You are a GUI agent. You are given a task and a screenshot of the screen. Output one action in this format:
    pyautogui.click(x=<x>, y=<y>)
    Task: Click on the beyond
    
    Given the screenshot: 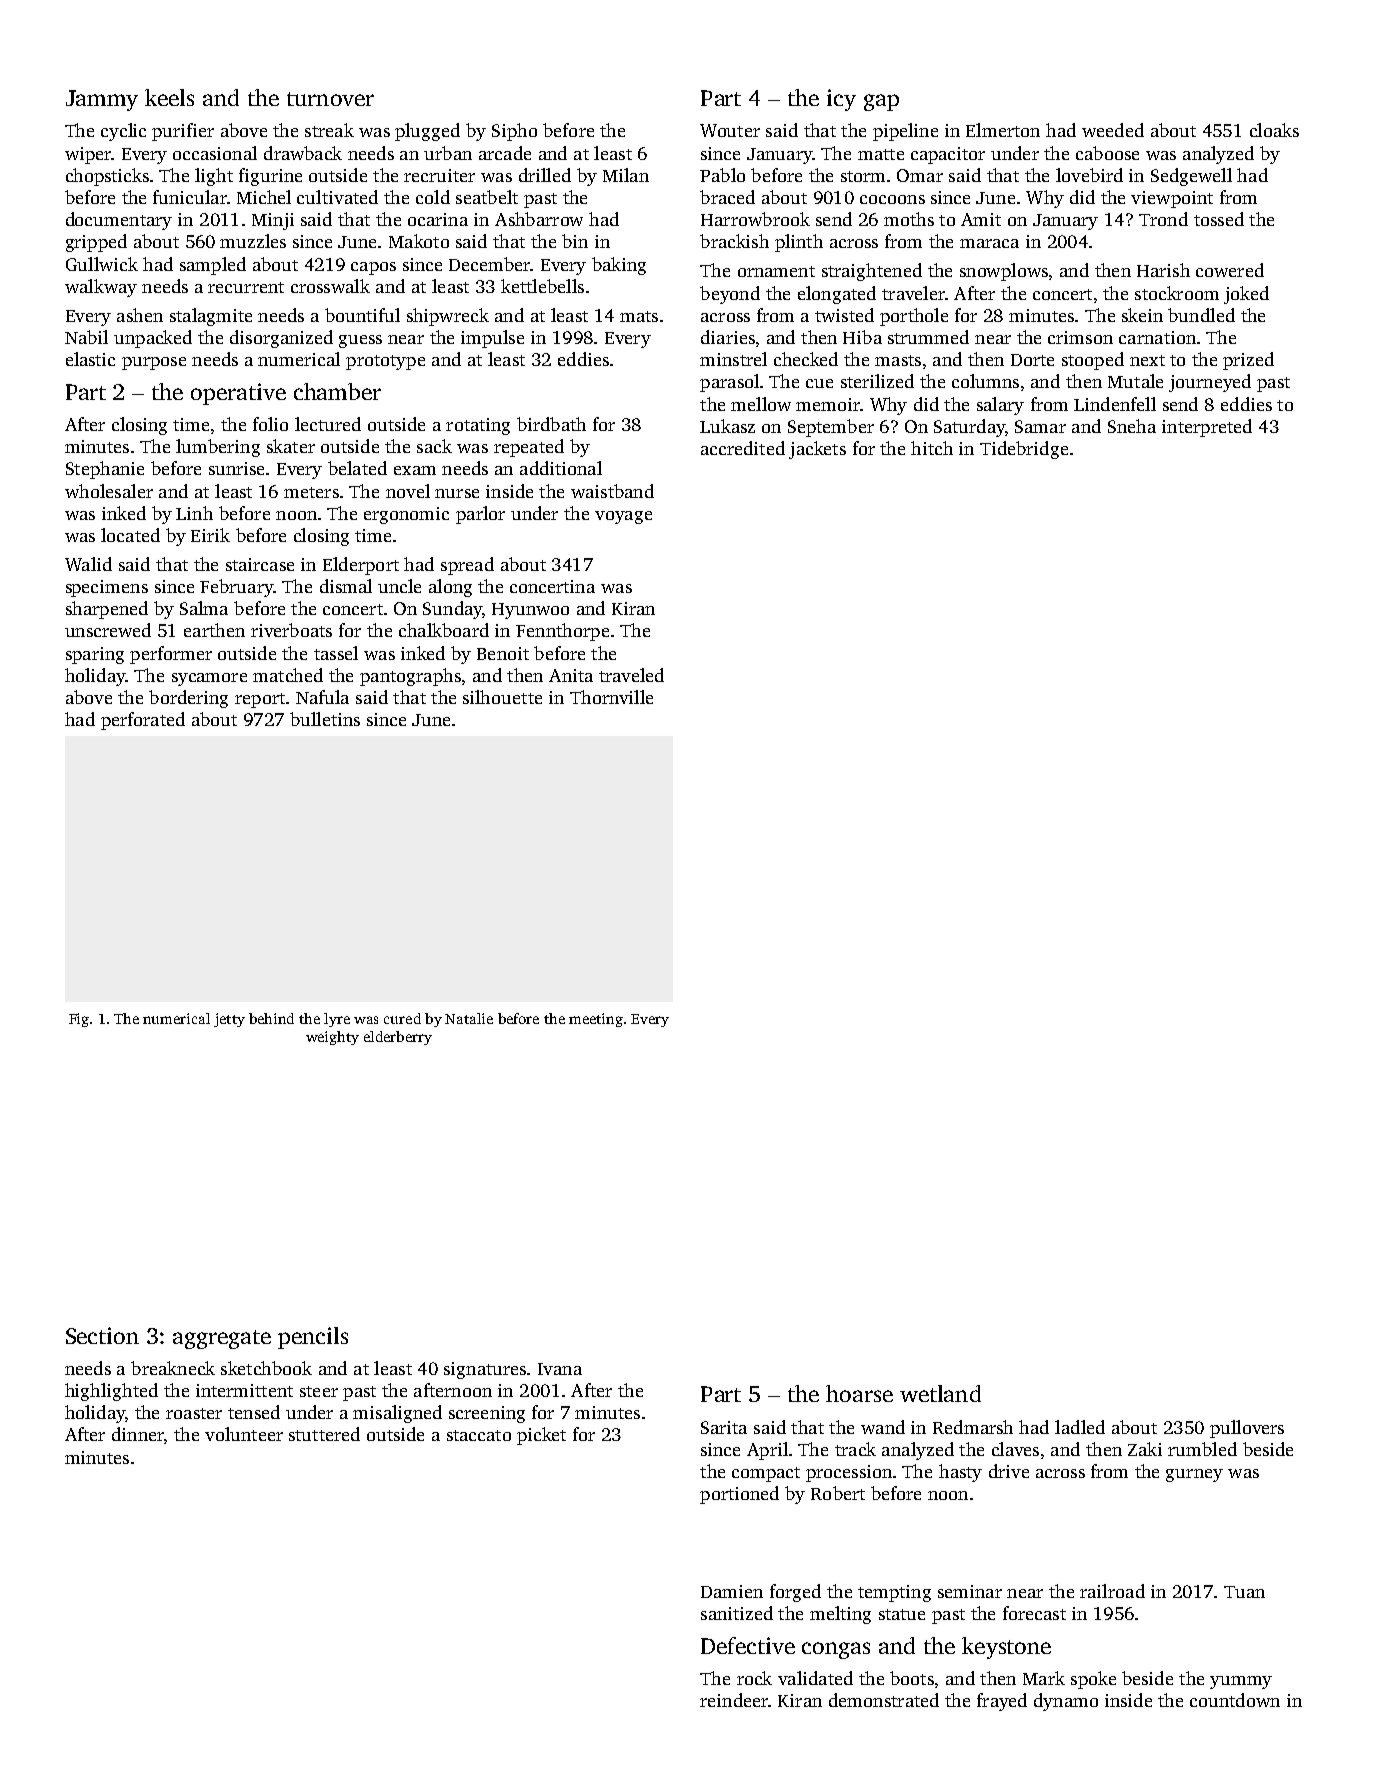 What is the action you would take?
    pyautogui.click(x=730, y=295)
